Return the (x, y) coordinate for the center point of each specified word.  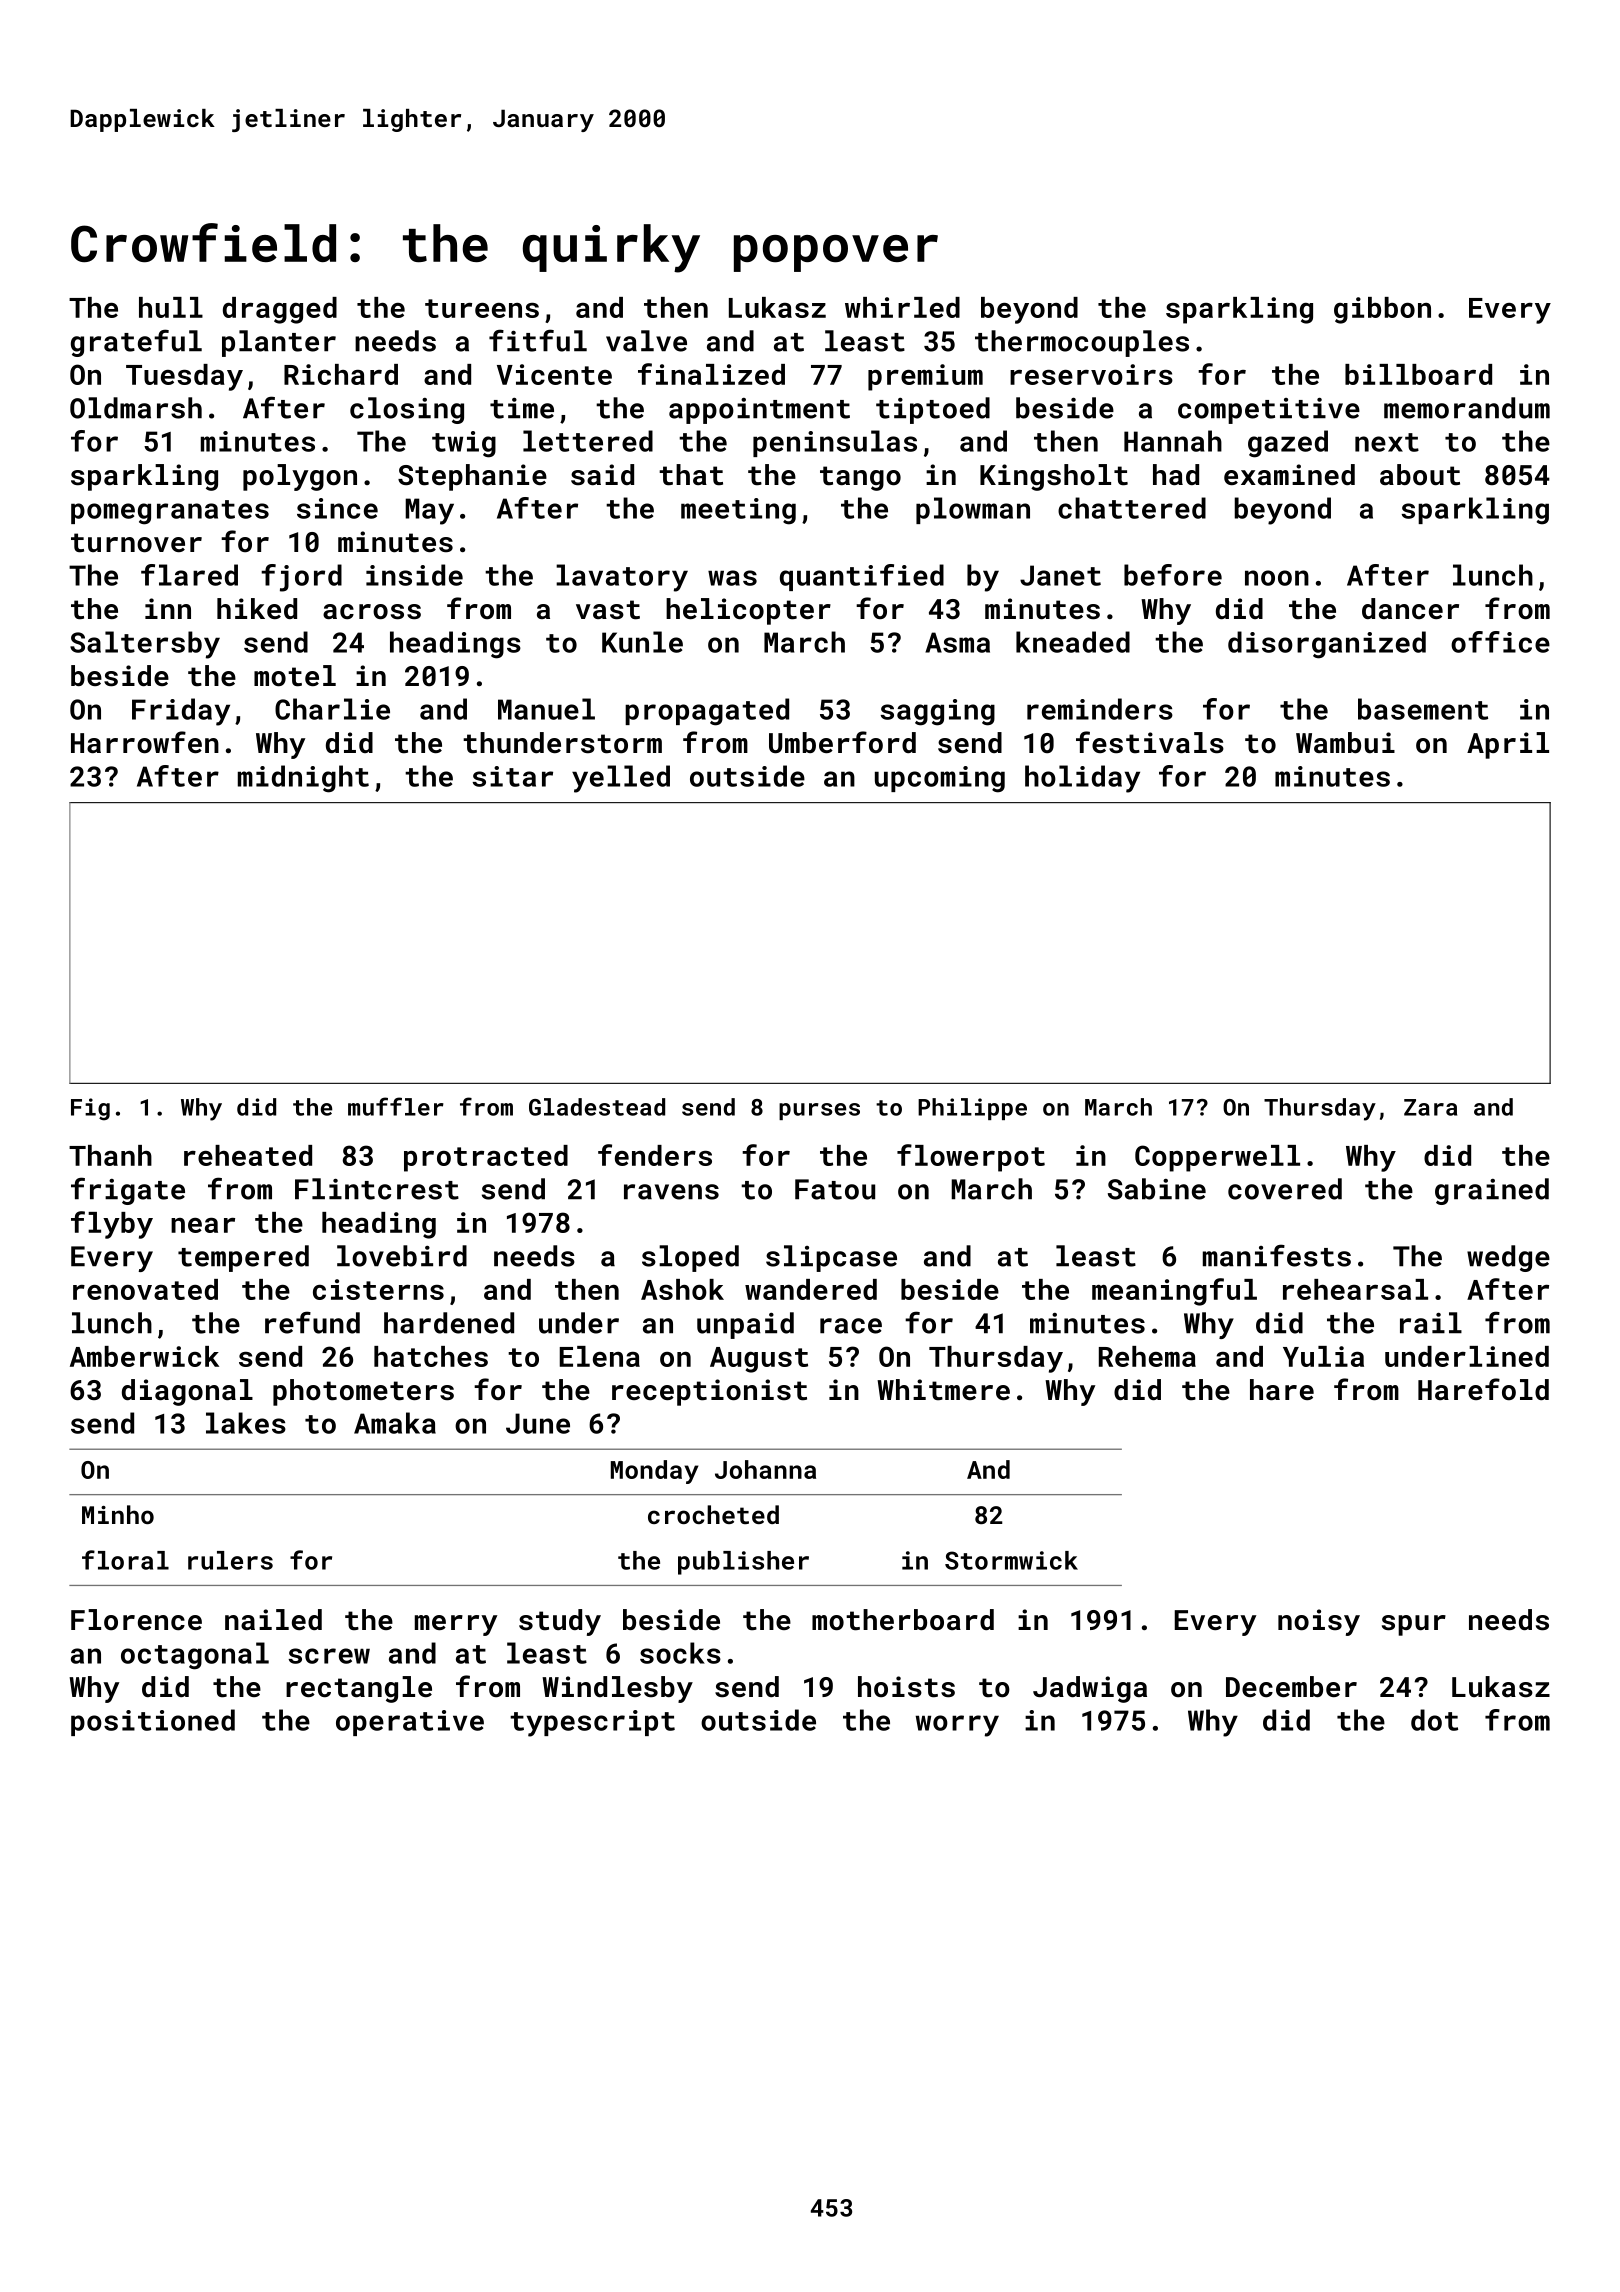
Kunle (642, 642)
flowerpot (971, 1158)
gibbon (1382, 310)
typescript (592, 1723)
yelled (621, 779)
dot (1434, 1720)
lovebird (402, 1256)
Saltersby (145, 645)
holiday (1082, 779)
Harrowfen (145, 742)
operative (410, 1723)
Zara (1430, 1107)
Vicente (554, 374)
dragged (280, 310)
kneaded (1073, 642)
